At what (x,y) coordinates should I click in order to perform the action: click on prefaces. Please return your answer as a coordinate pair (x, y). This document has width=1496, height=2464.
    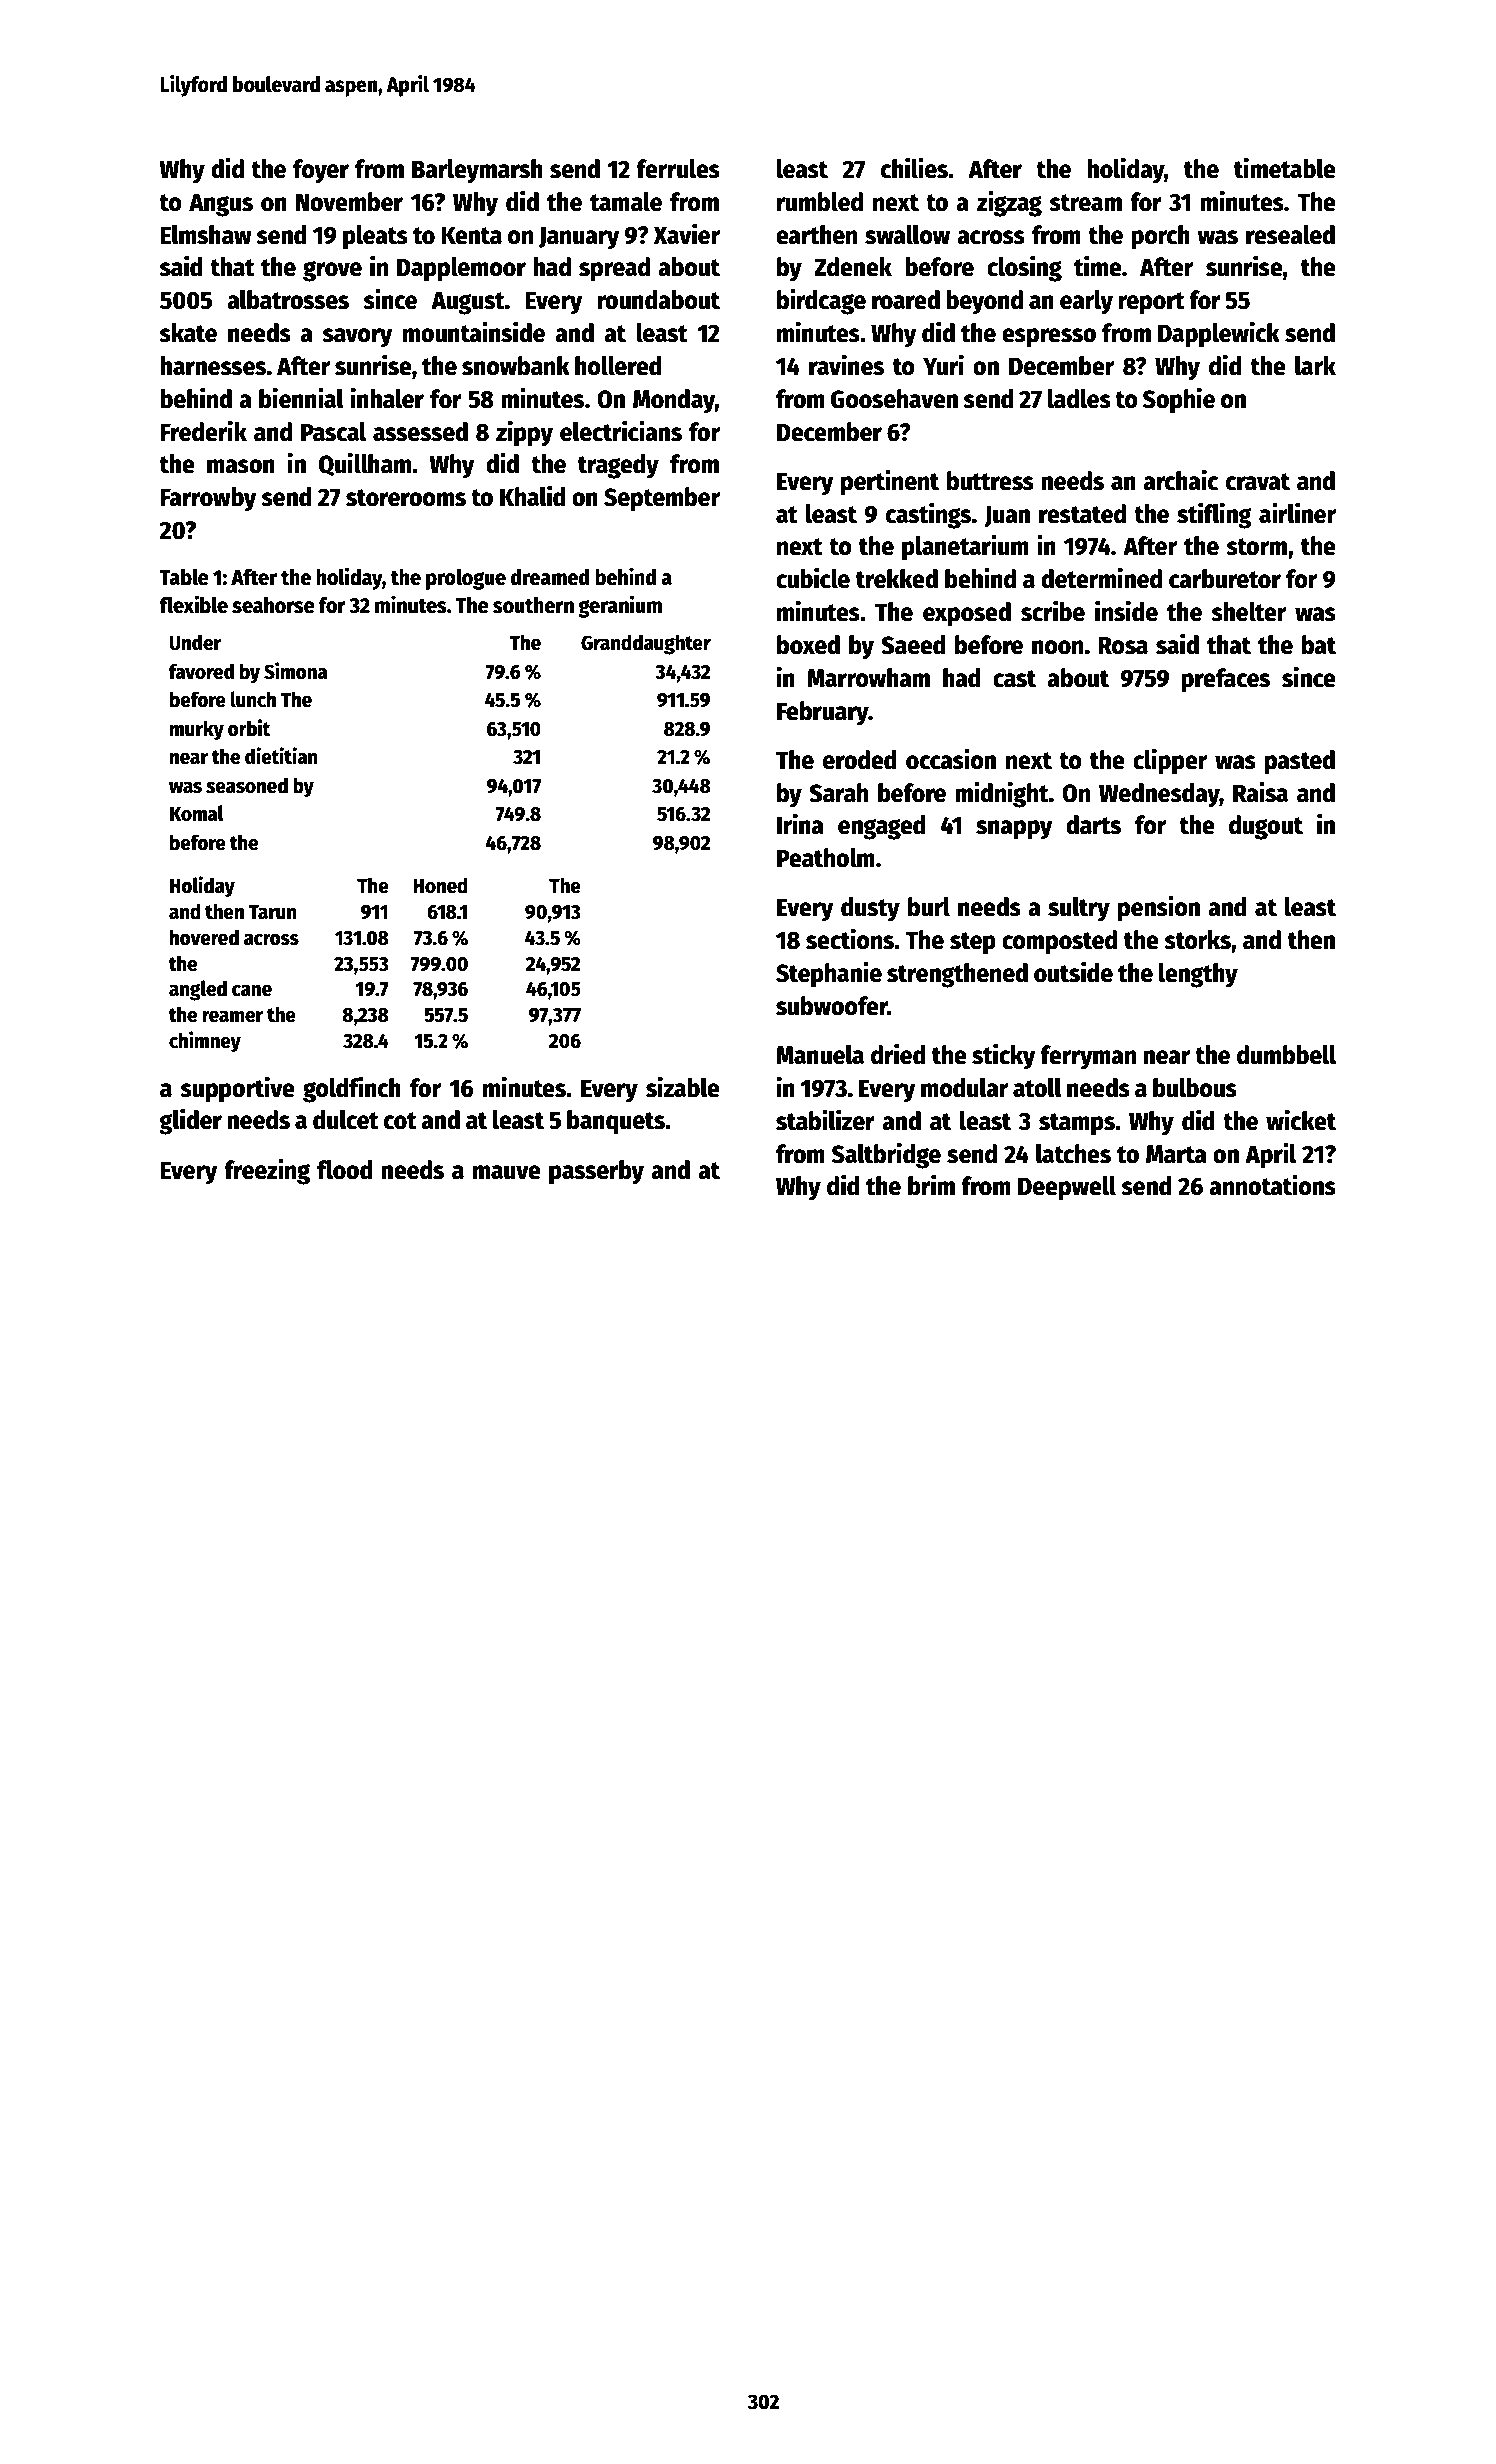
    Looking at the image, I should click on (1225, 680).
